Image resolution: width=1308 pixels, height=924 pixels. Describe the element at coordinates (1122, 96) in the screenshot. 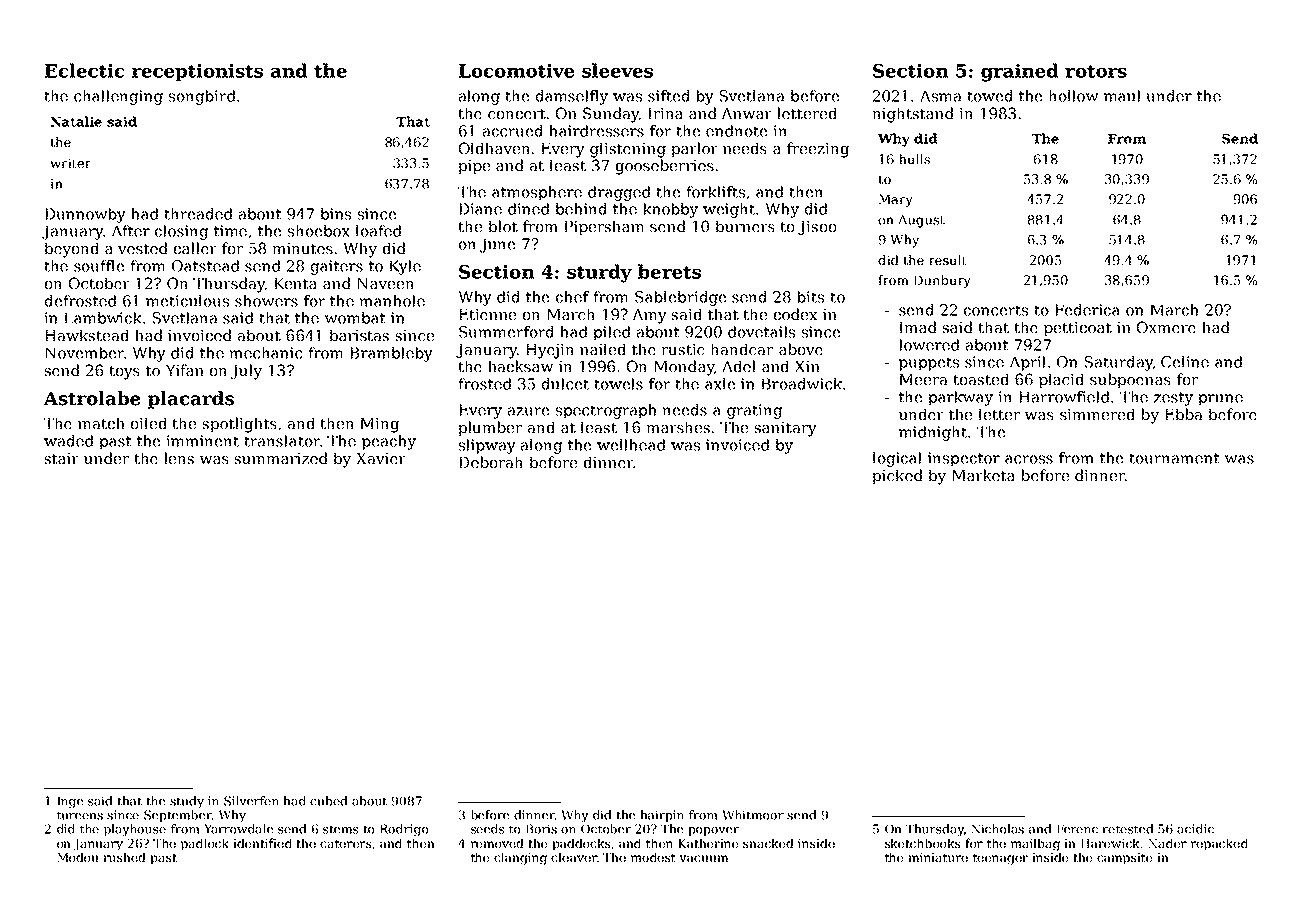

I see `maul` at that location.
